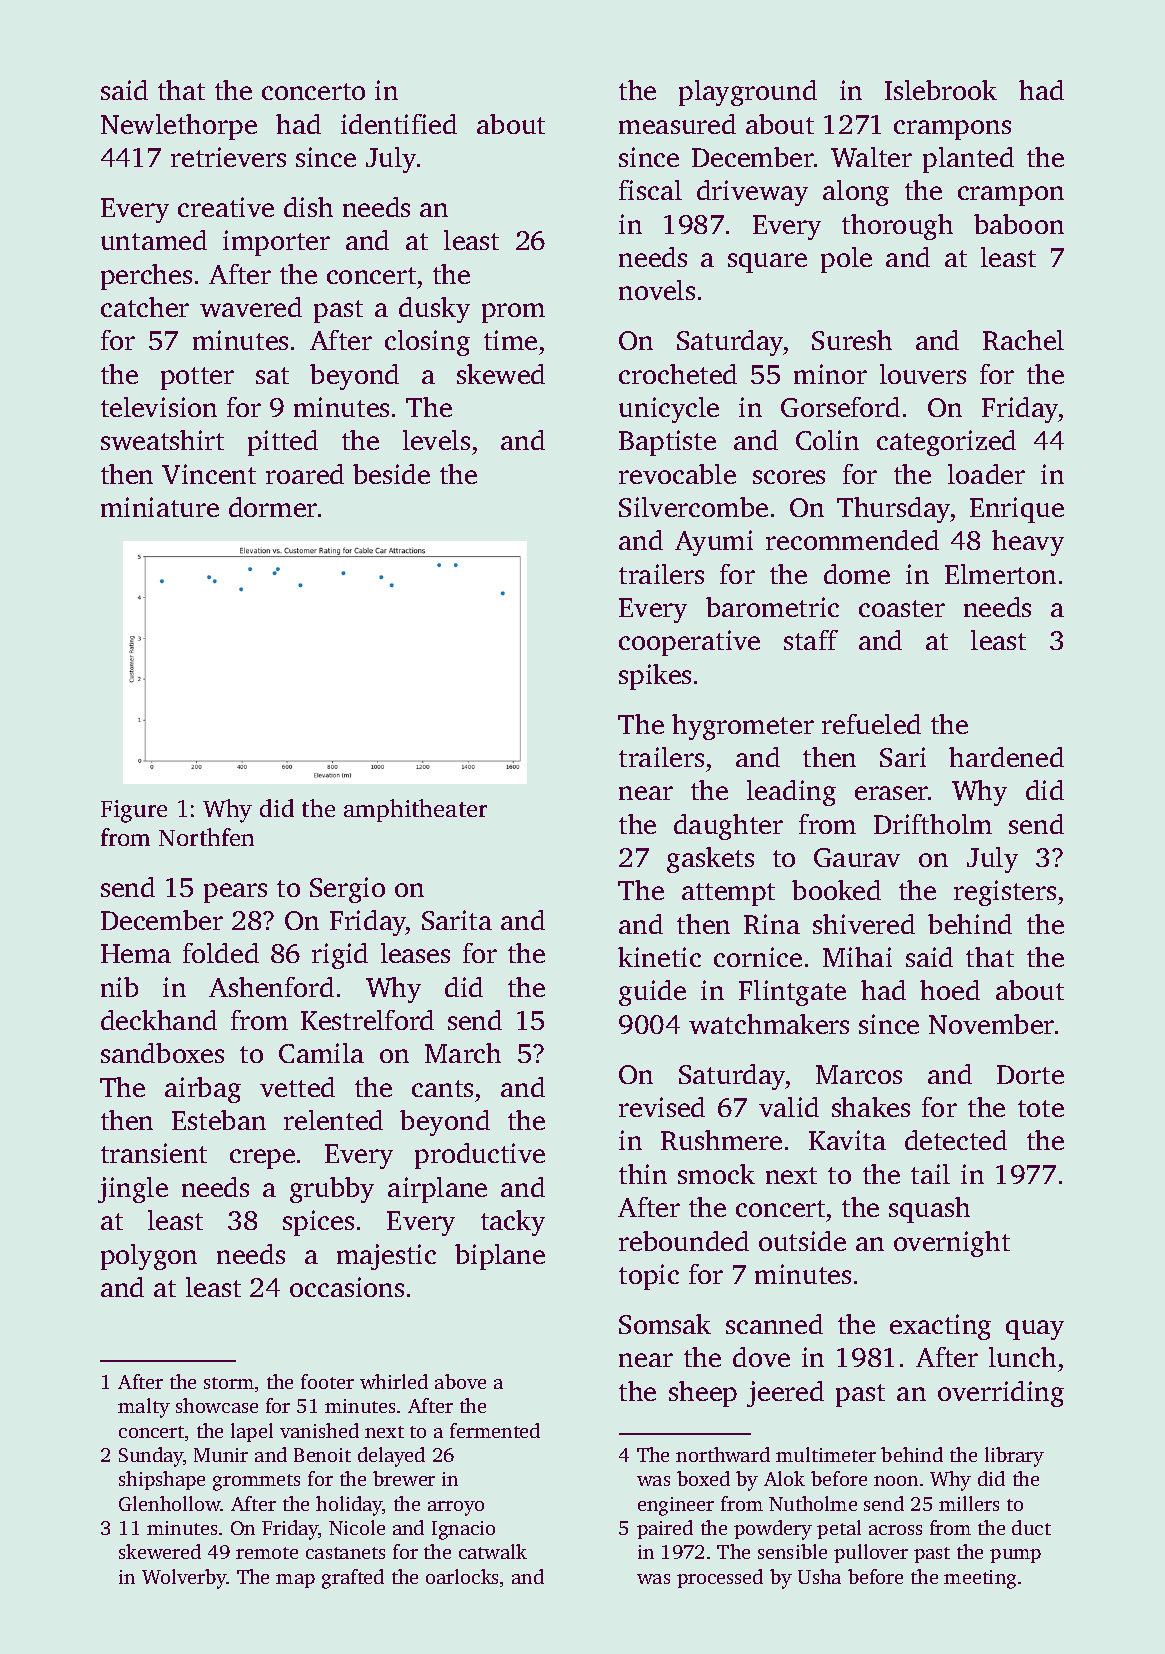 The image size is (1165, 1654). I want to click on Islebrook, so click(941, 90).
